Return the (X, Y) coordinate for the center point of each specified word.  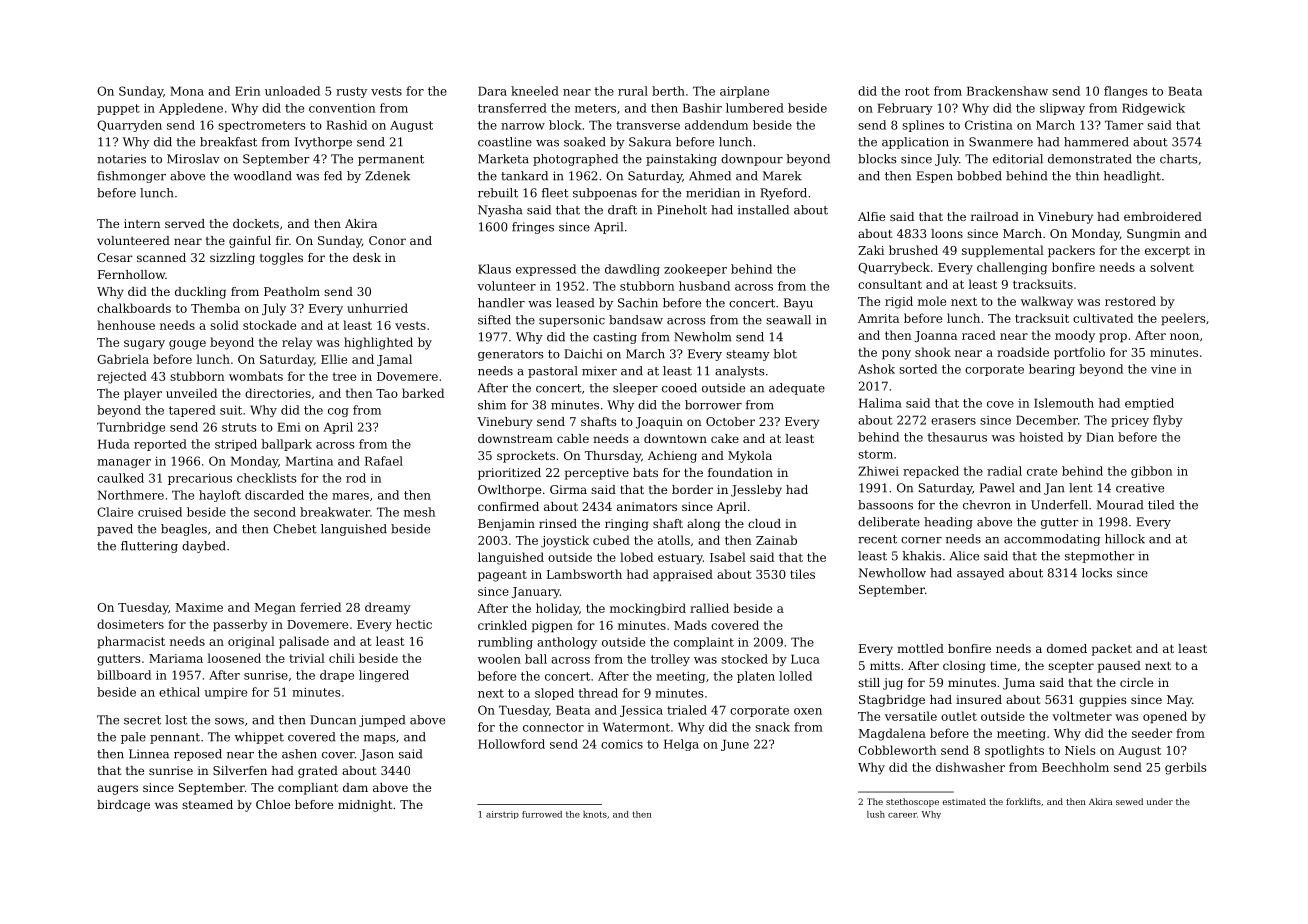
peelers (1183, 319)
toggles (281, 259)
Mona (187, 91)
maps (380, 739)
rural (633, 91)
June (735, 745)
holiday (557, 609)
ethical (179, 692)
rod (356, 478)
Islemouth (1064, 403)
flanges (1126, 92)
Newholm (702, 337)
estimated (964, 801)
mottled (920, 648)
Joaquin (659, 423)
